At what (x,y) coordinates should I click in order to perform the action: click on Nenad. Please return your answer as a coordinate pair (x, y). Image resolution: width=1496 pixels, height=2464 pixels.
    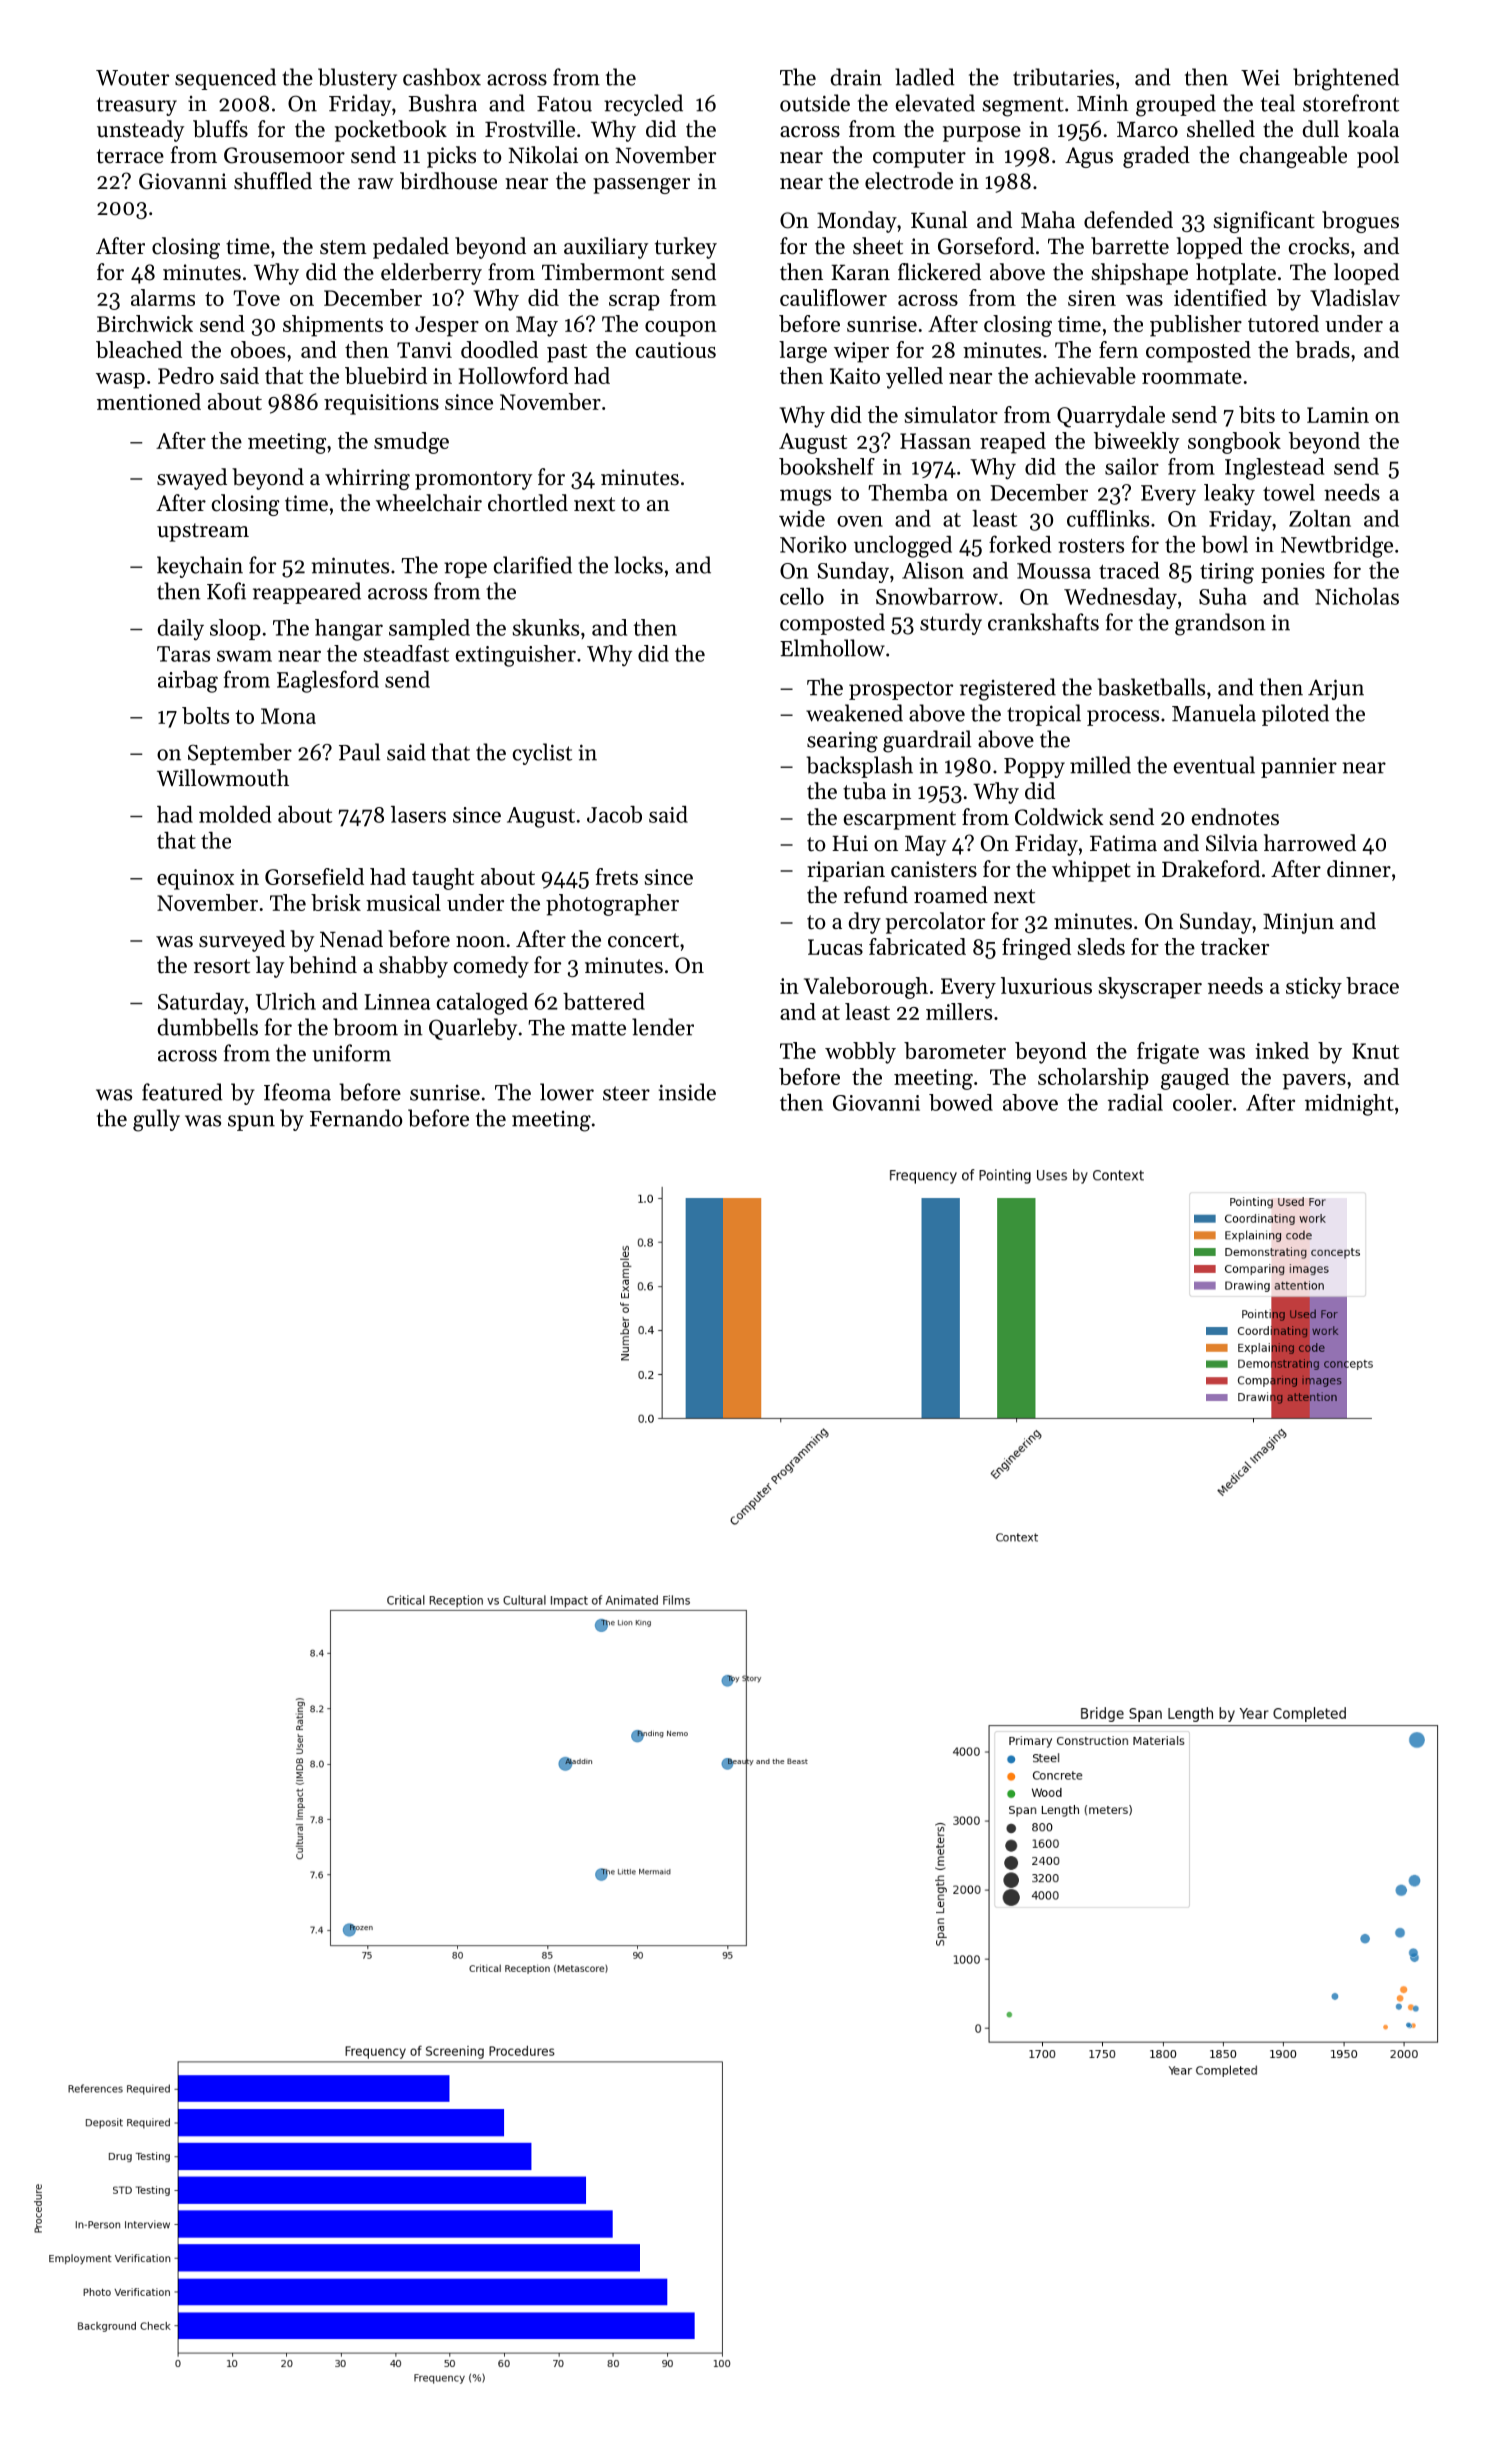
    Looking at the image, I should click on (351, 939).
